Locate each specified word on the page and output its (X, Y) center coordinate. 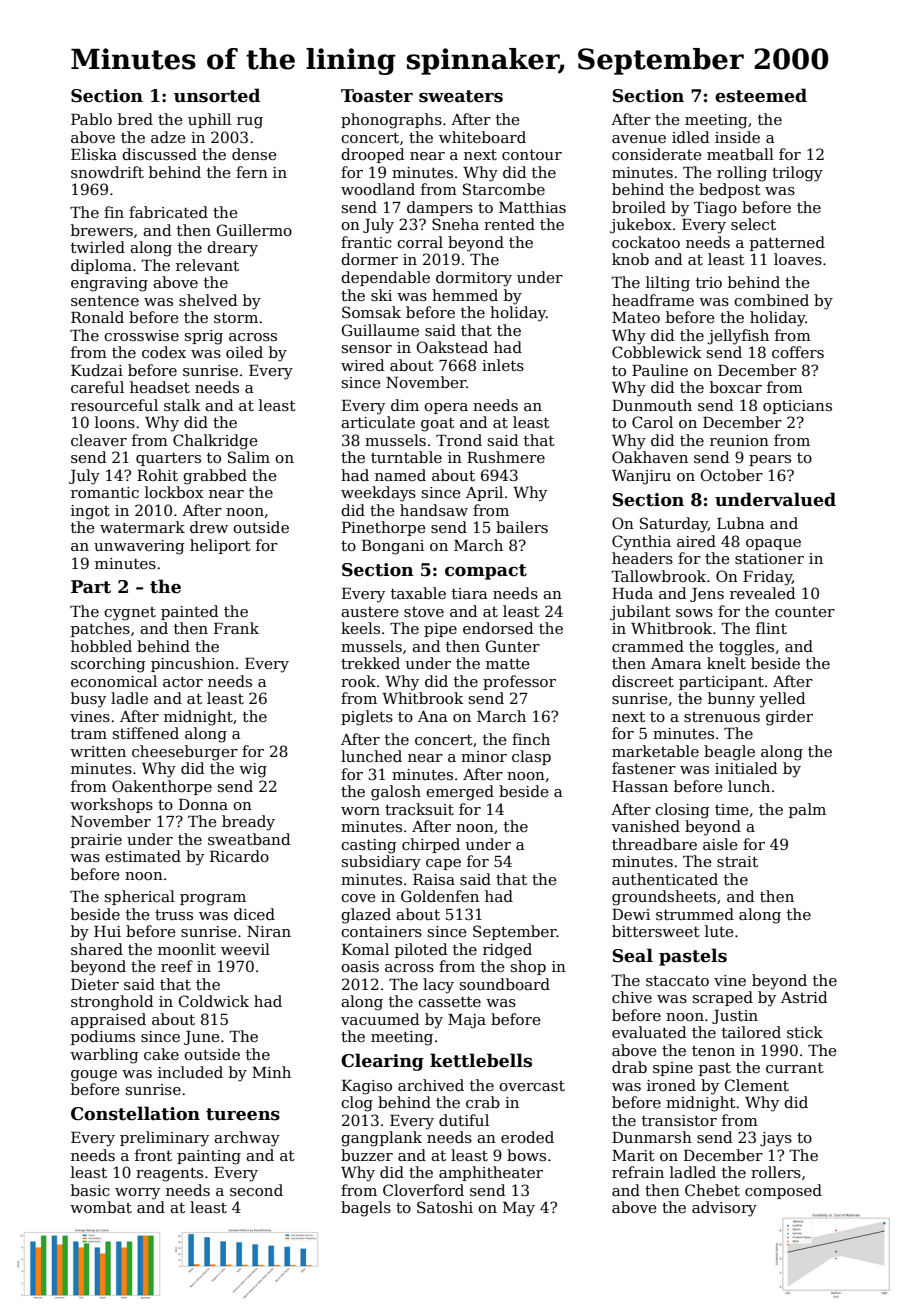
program (213, 900)
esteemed (761, 95)
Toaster (377, 96)
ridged (507, 951)
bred (135, 119)
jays (776, 1139)
